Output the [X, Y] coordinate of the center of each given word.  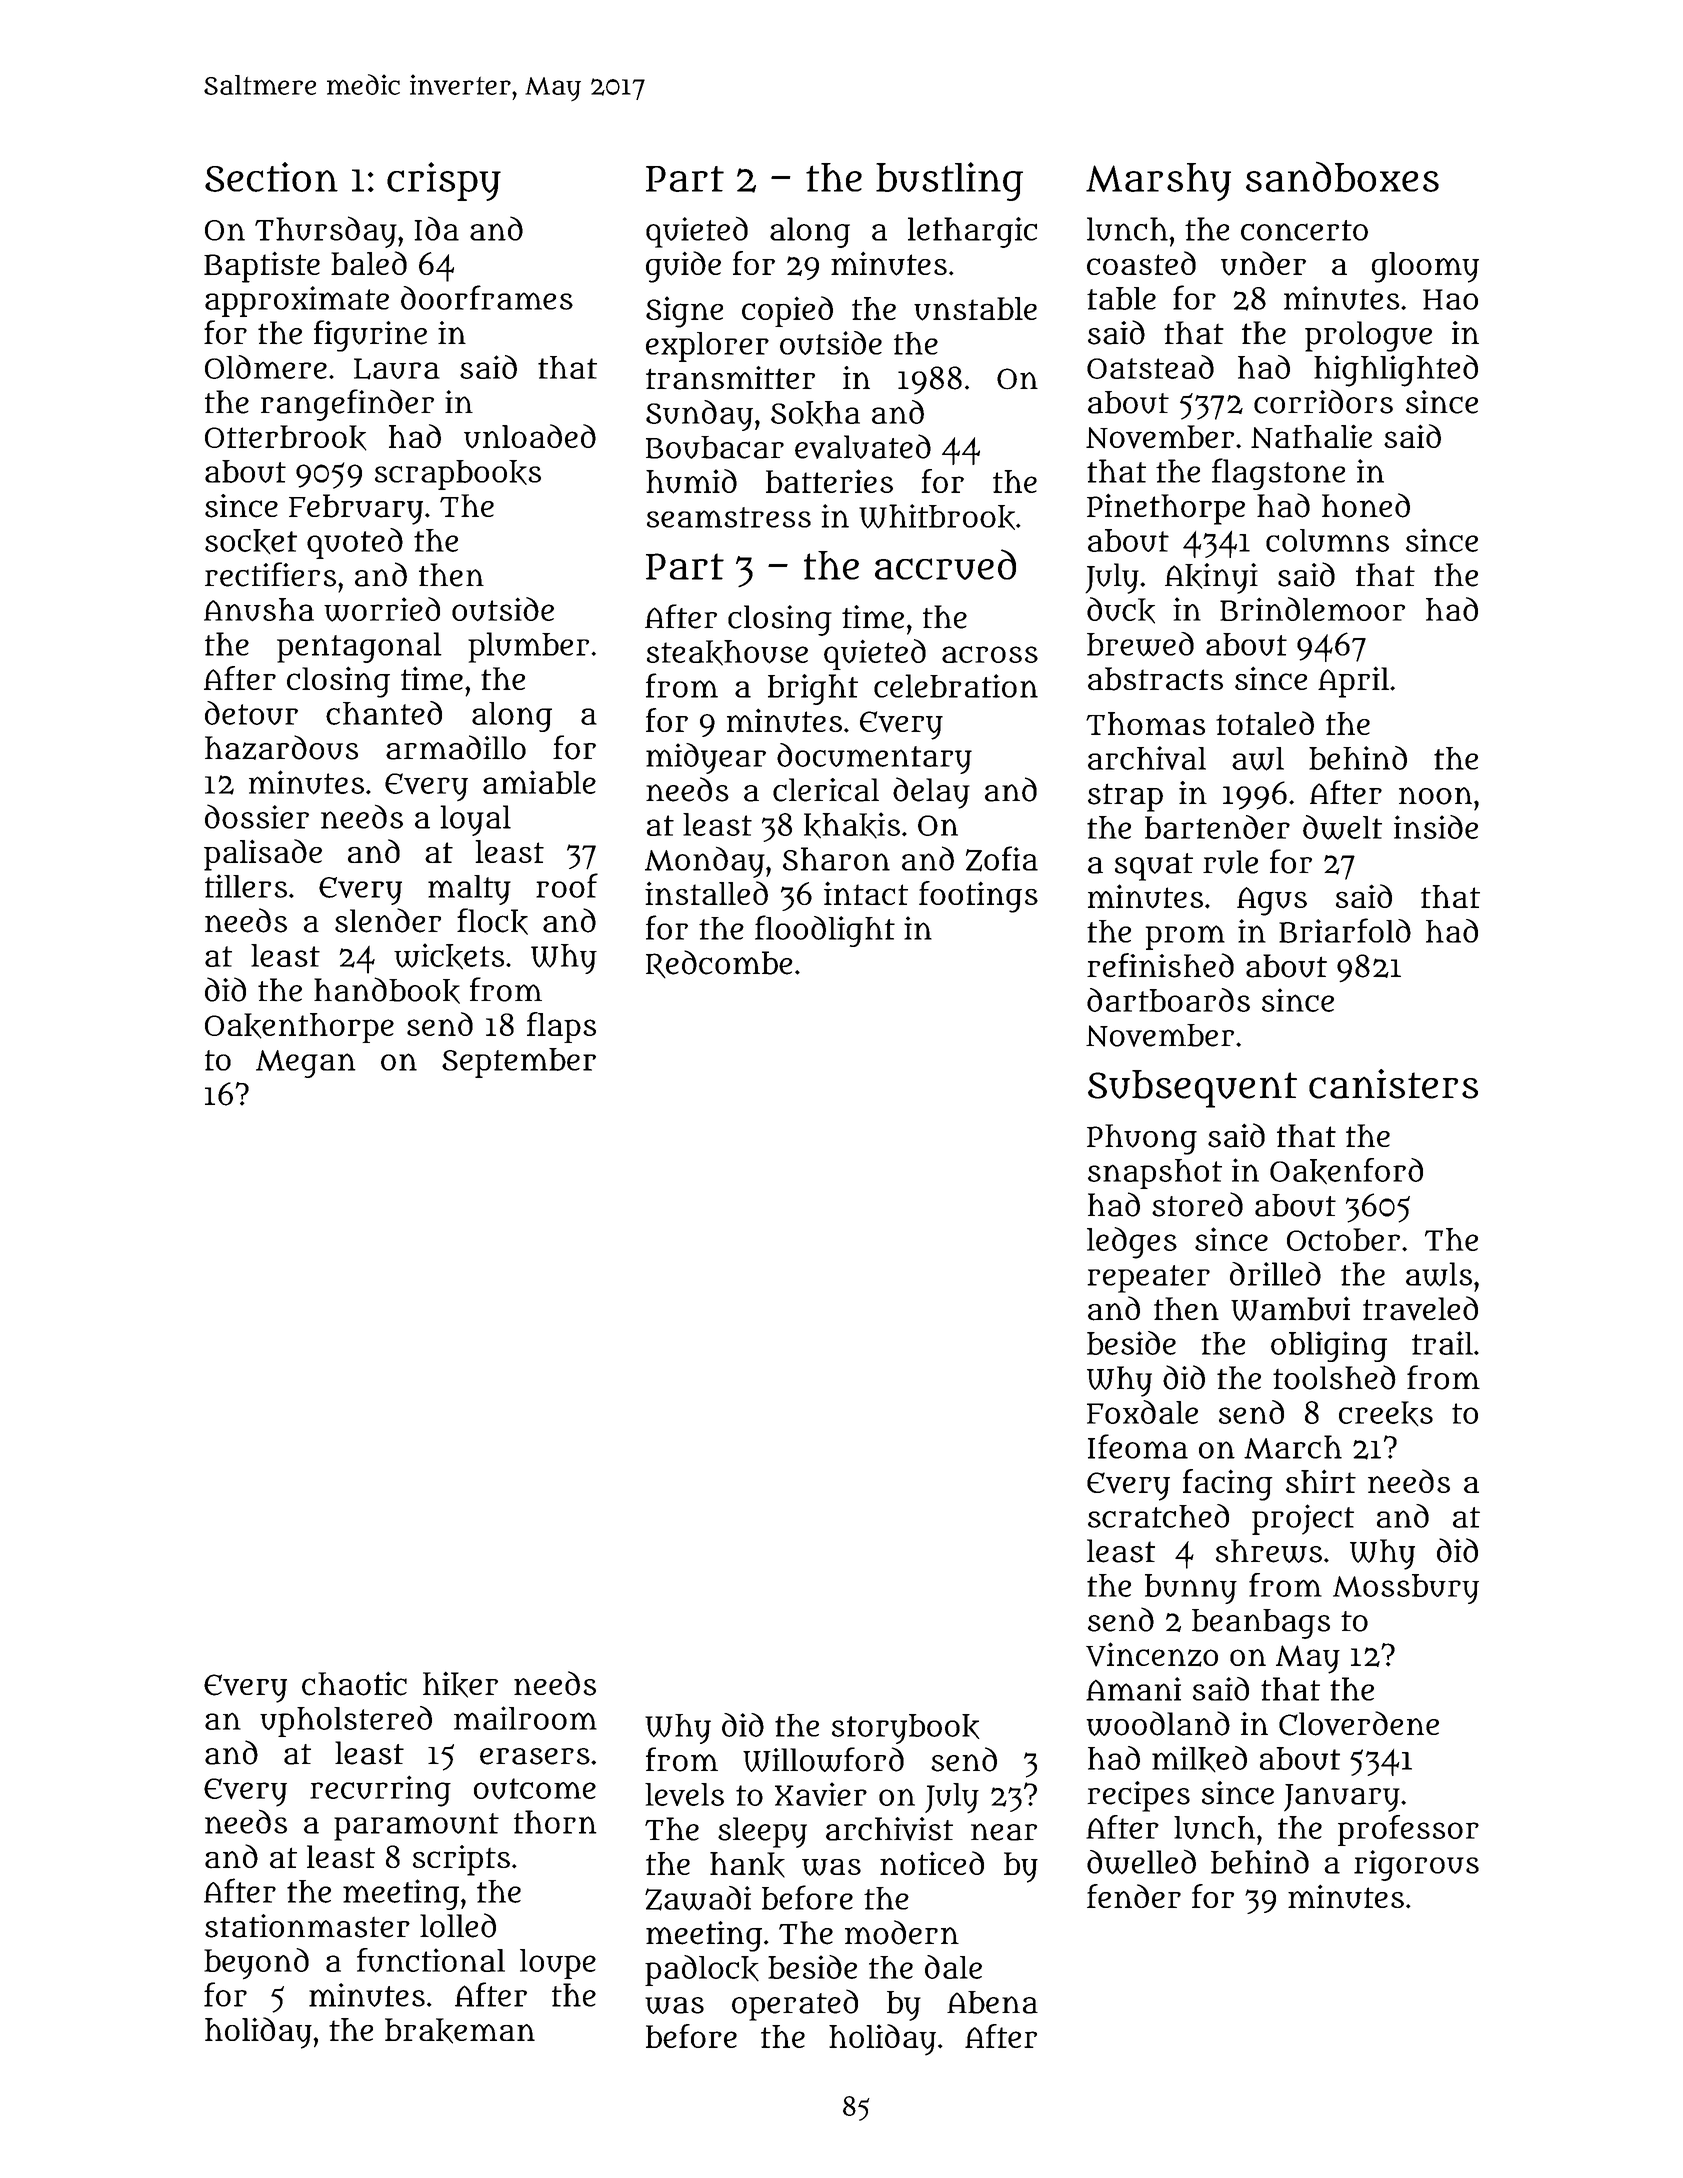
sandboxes [1342, 177]
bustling [949, 181]
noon [1435, 796]
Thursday [326, 232]
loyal [475, 820]
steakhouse [727, 653]
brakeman [460, 2031]
